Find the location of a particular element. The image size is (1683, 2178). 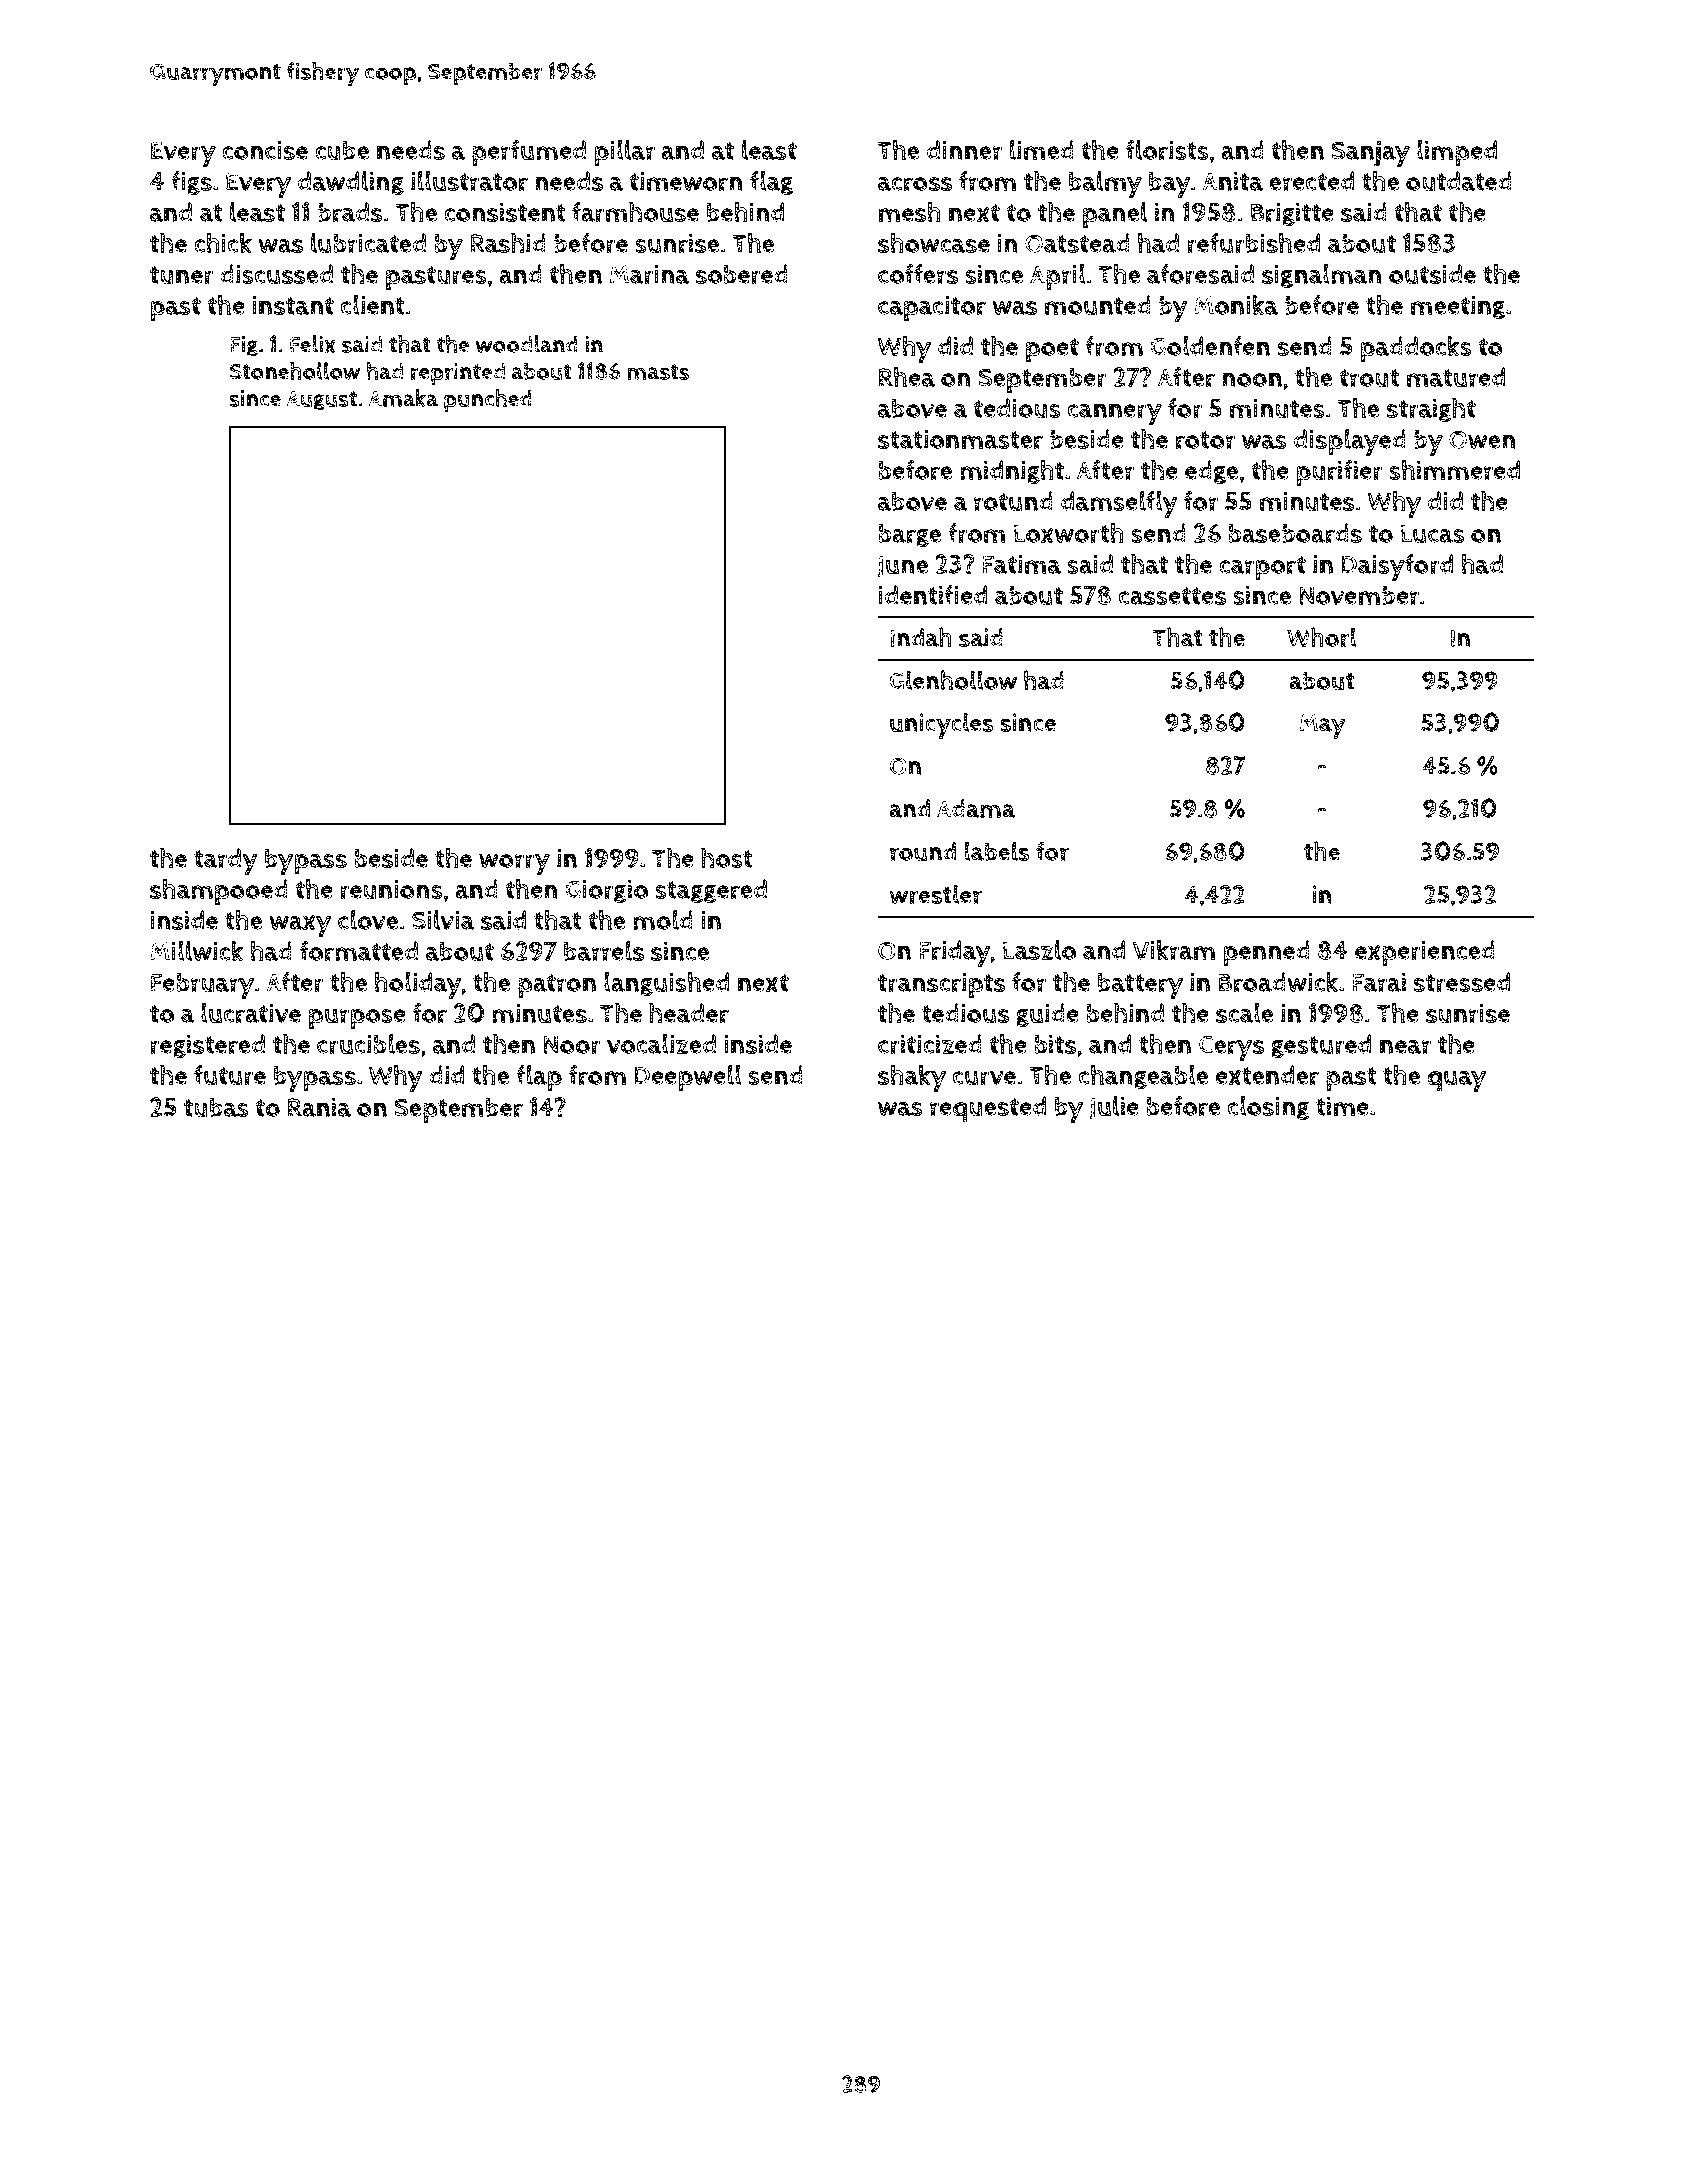

Brigitte is located at coordinates (1292, 214).
